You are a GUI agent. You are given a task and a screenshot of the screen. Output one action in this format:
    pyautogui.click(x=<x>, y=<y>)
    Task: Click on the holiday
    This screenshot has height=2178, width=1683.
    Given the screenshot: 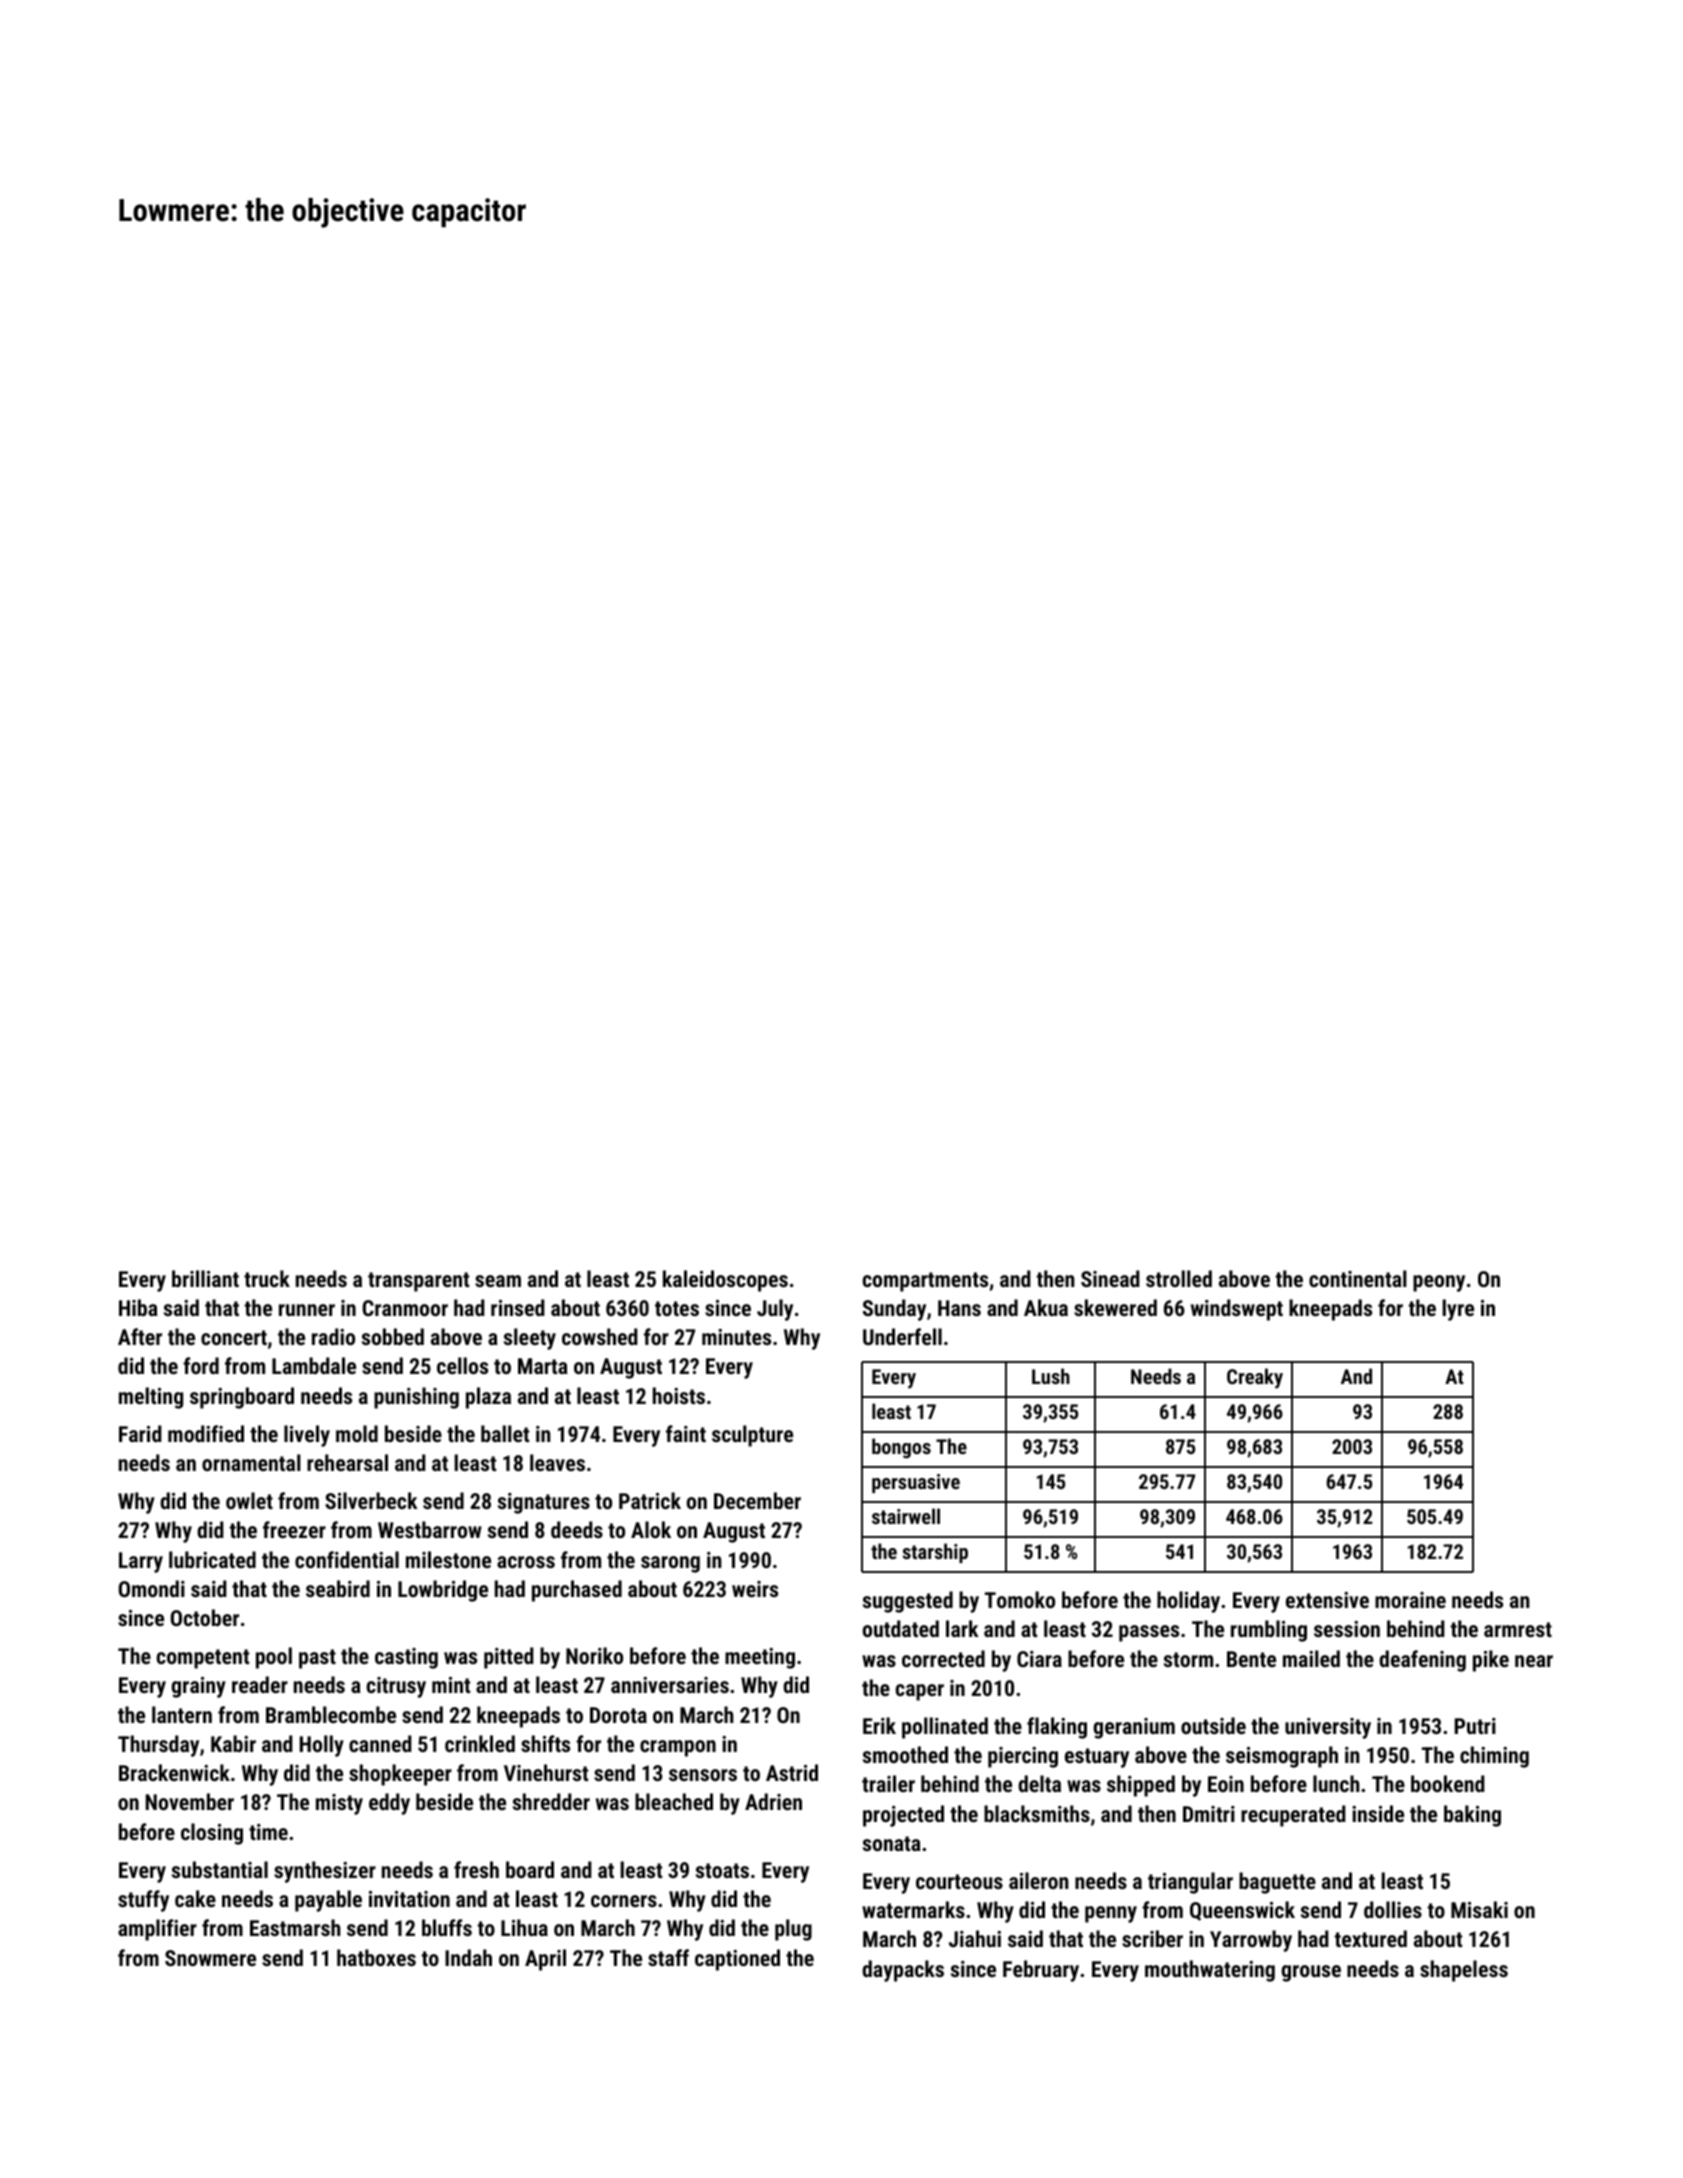 What is the action you would take?
    pyautogui.click(x=1188, y=1602)
